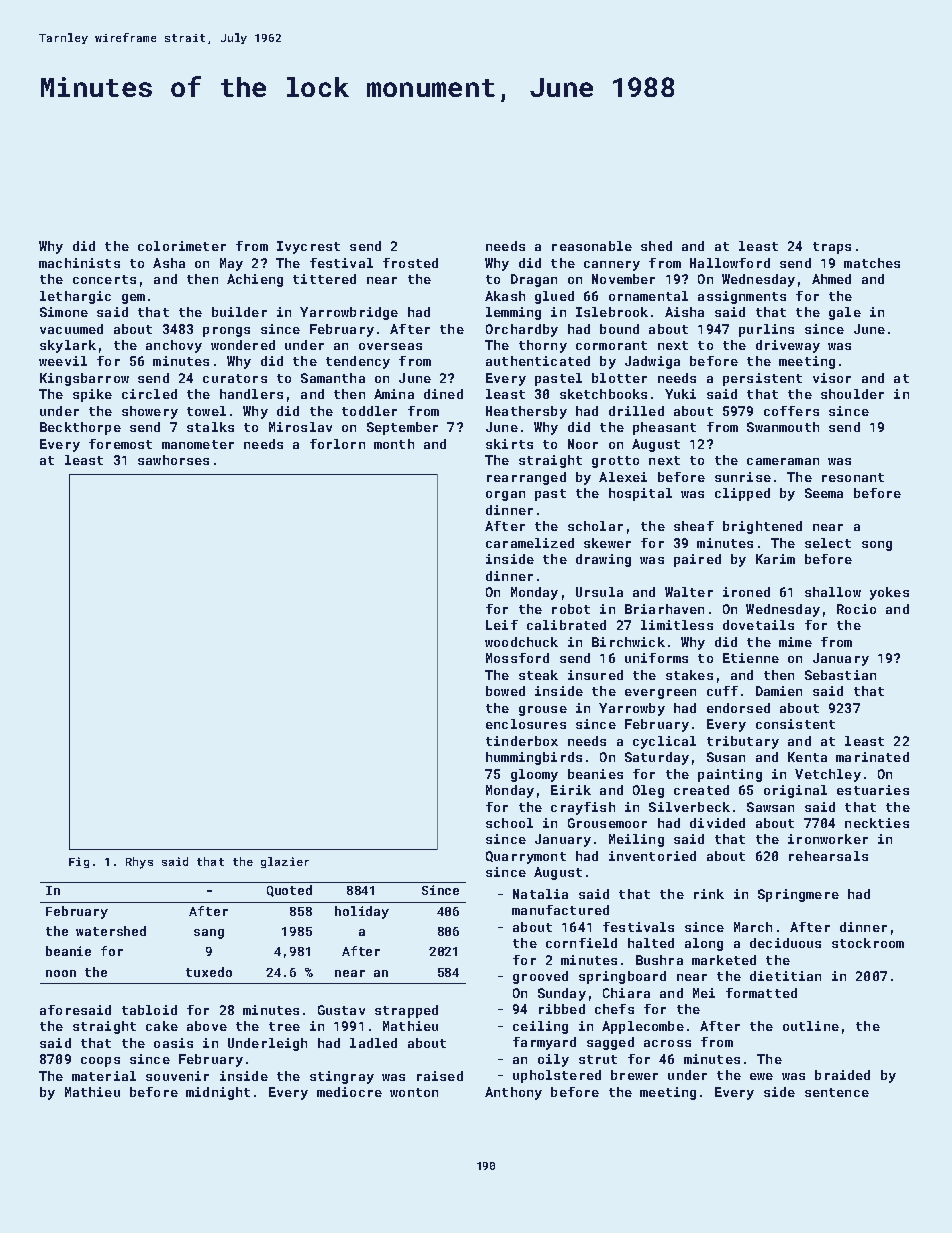 The width and height of the screenshot is (952, 1233). What do you see at coordinates (694, 526) in the screenshot?
I see `sheaf` at bounding box center [694, 526].
